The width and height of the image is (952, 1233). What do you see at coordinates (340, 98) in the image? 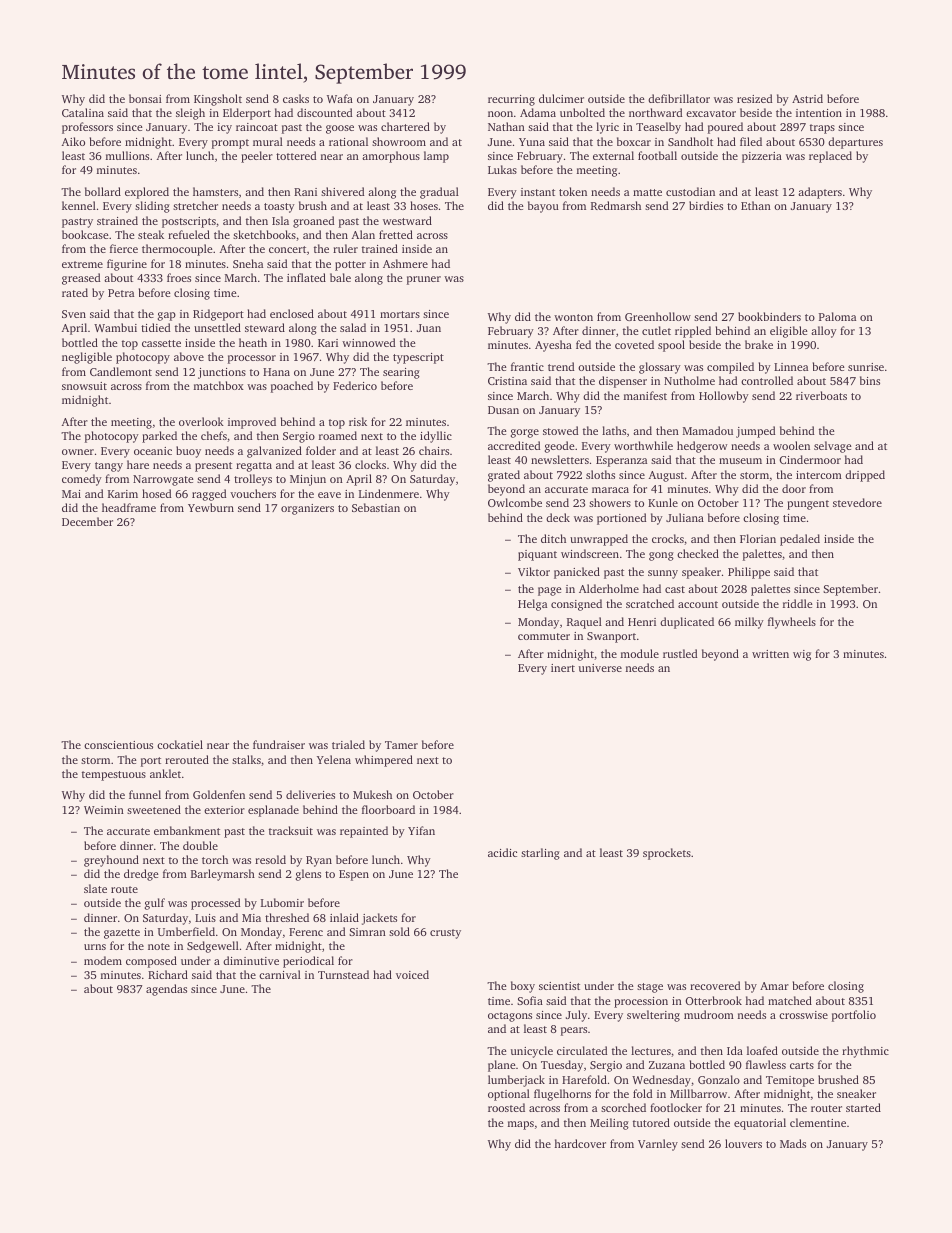
I see `Wafa` at bounding box center [340, 98].
